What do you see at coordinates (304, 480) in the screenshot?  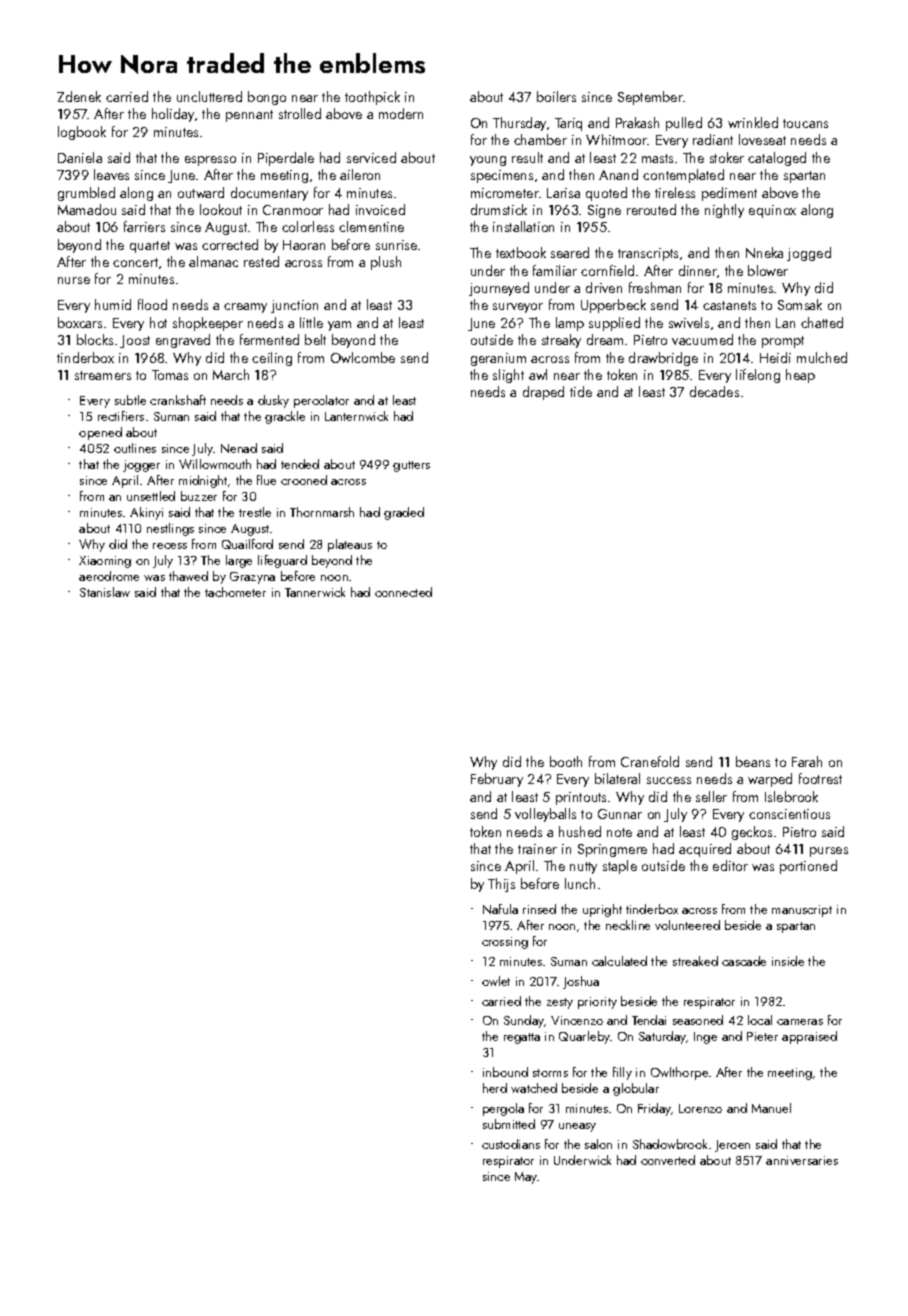 I see `crooned` at bounding box center [304, 480].
